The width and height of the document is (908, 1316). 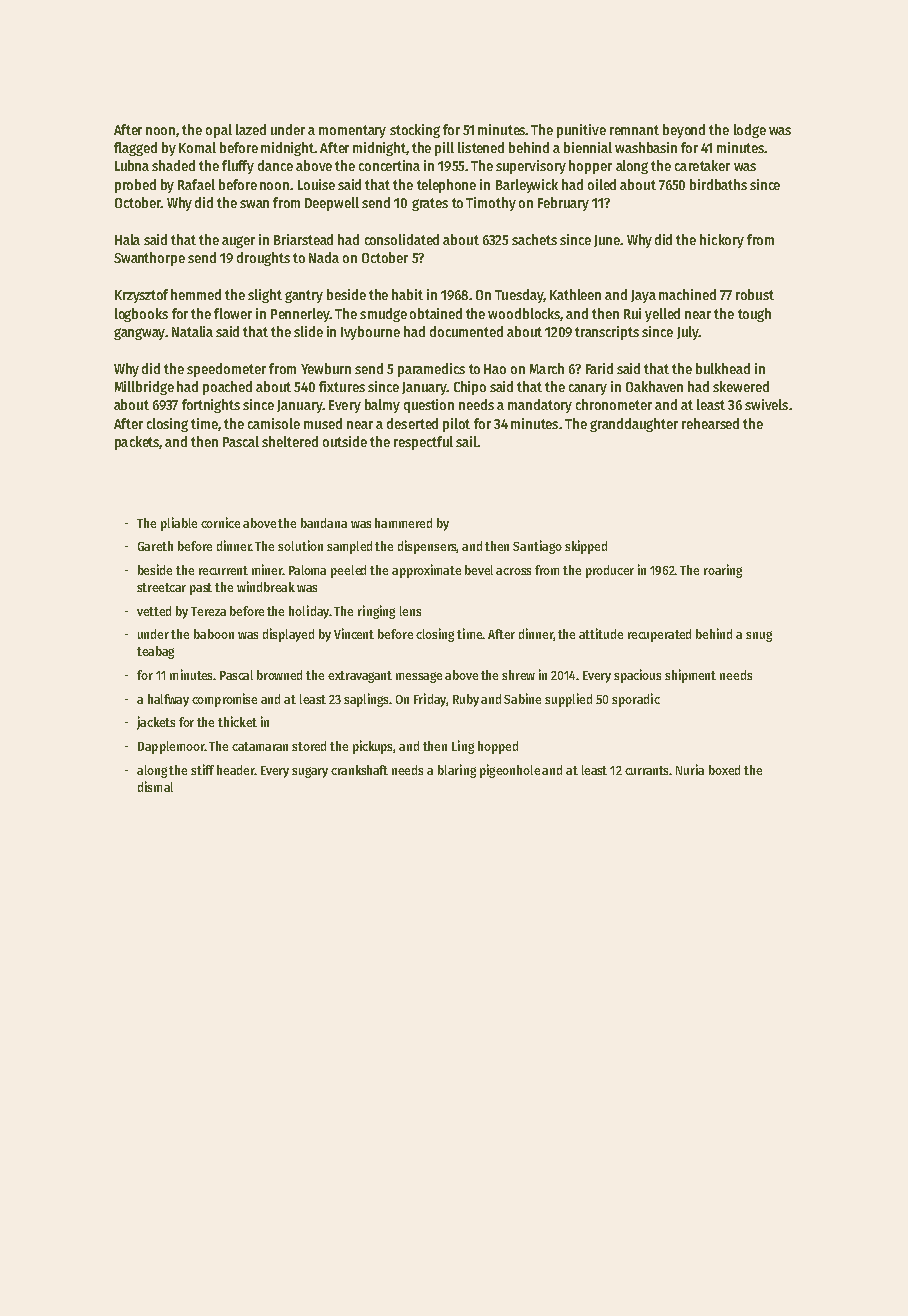 What do you see at coordinates (457, 771) in the document?
I see `blaring` at bounding box center [457, 771].
